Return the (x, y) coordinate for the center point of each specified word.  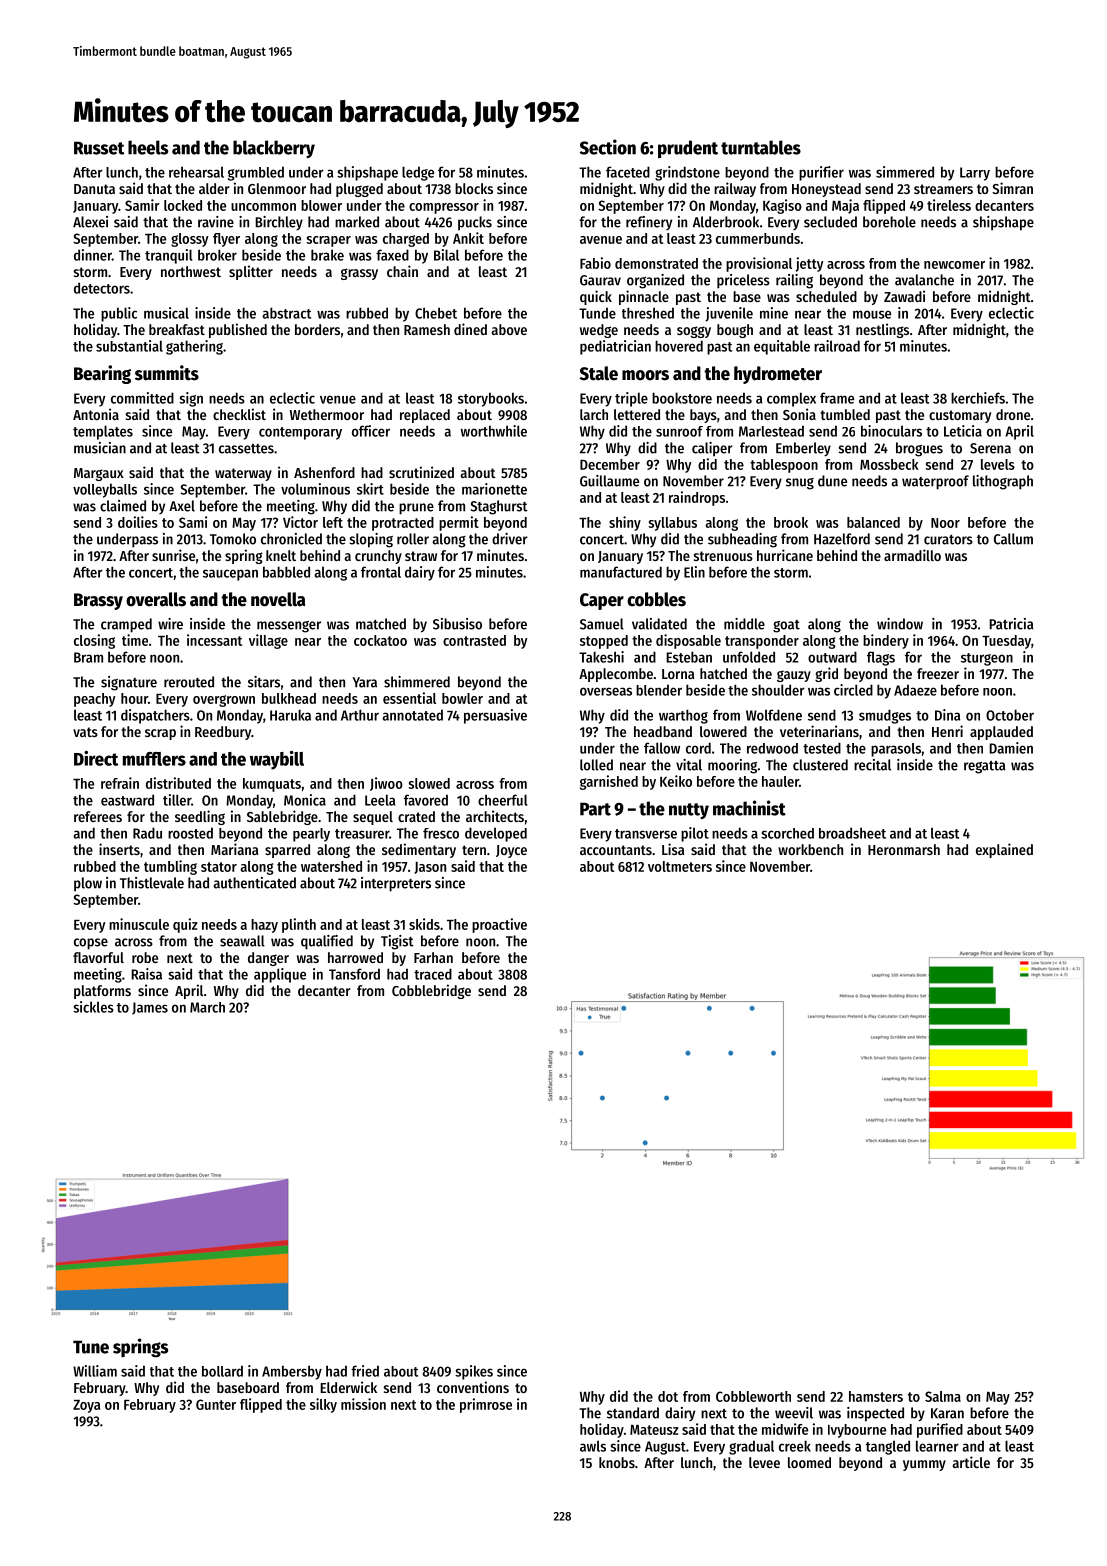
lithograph (1003, 482)
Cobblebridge (431, 991)
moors (645, 375)
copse (91, 944)
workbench (810, 849)
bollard (222, 1371)
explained (1004, 850)
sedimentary (419, 850)
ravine (216, 222)
